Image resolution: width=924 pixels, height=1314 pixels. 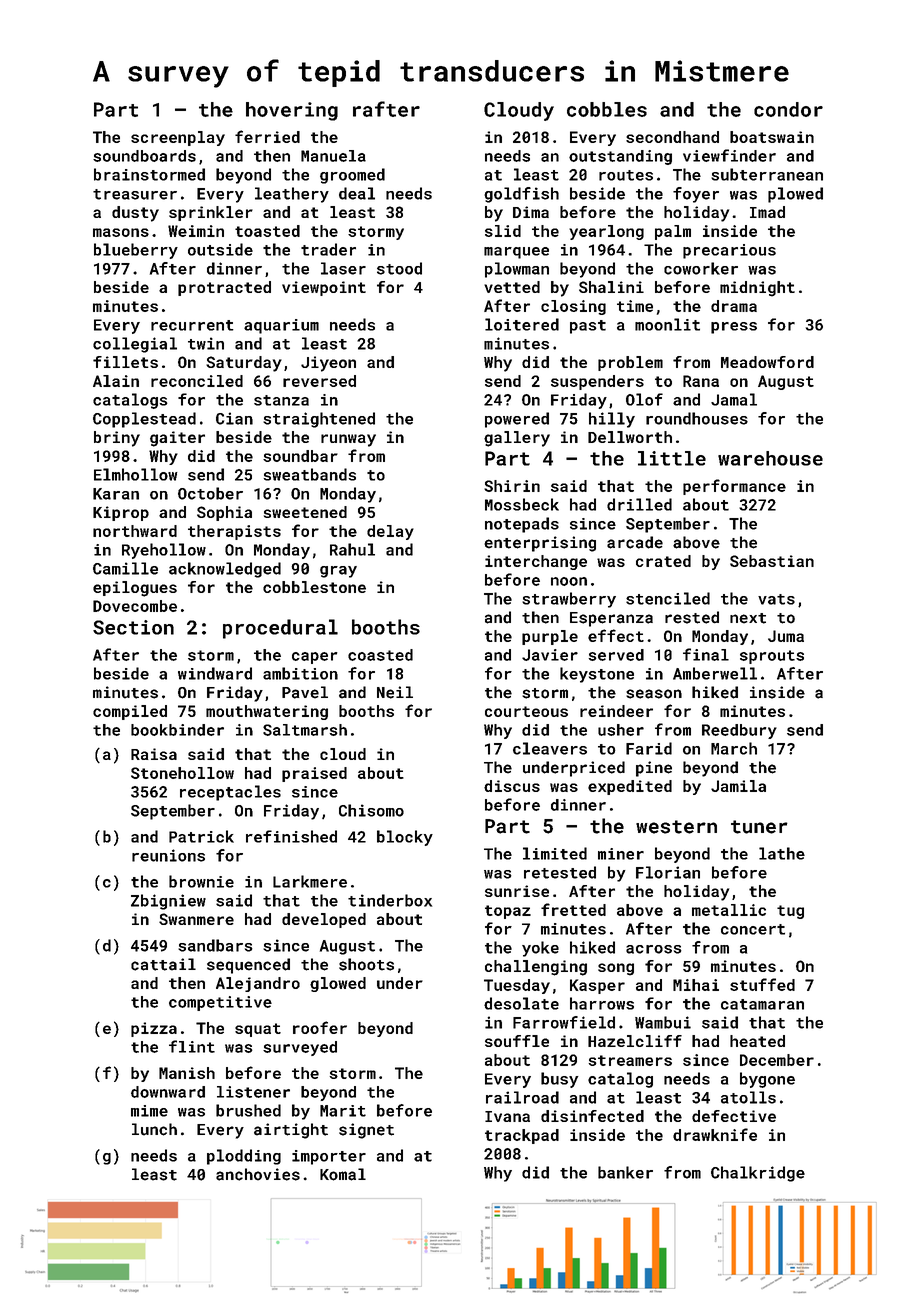 What do you see at coordinates (178, 138) in the page?
I see `screenplay` at bounding box center [178, 138].
